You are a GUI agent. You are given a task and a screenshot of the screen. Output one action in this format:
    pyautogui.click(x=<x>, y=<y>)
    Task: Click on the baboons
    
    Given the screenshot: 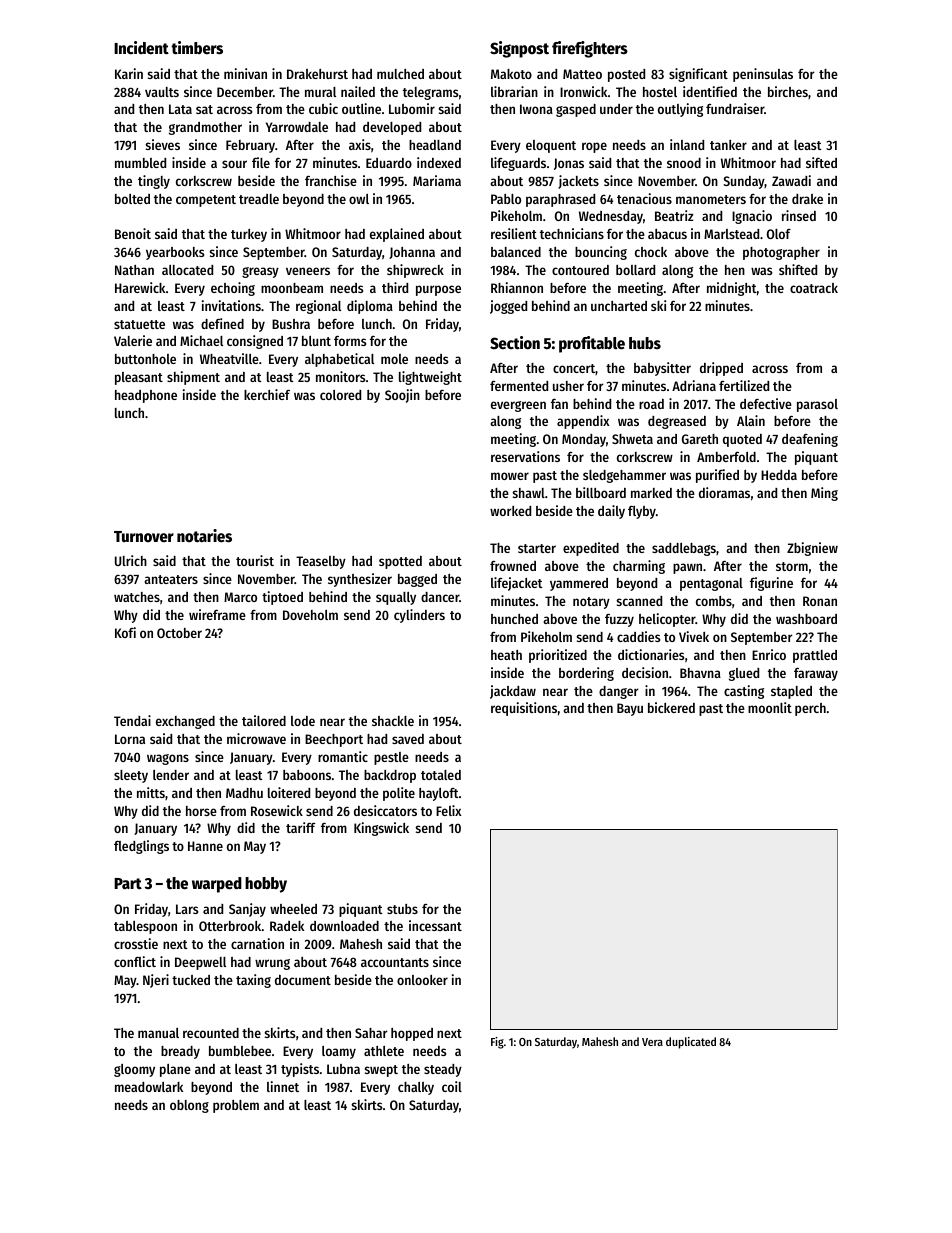 What is the action you would take?
    pyautogui.click(x=307, y=775)
